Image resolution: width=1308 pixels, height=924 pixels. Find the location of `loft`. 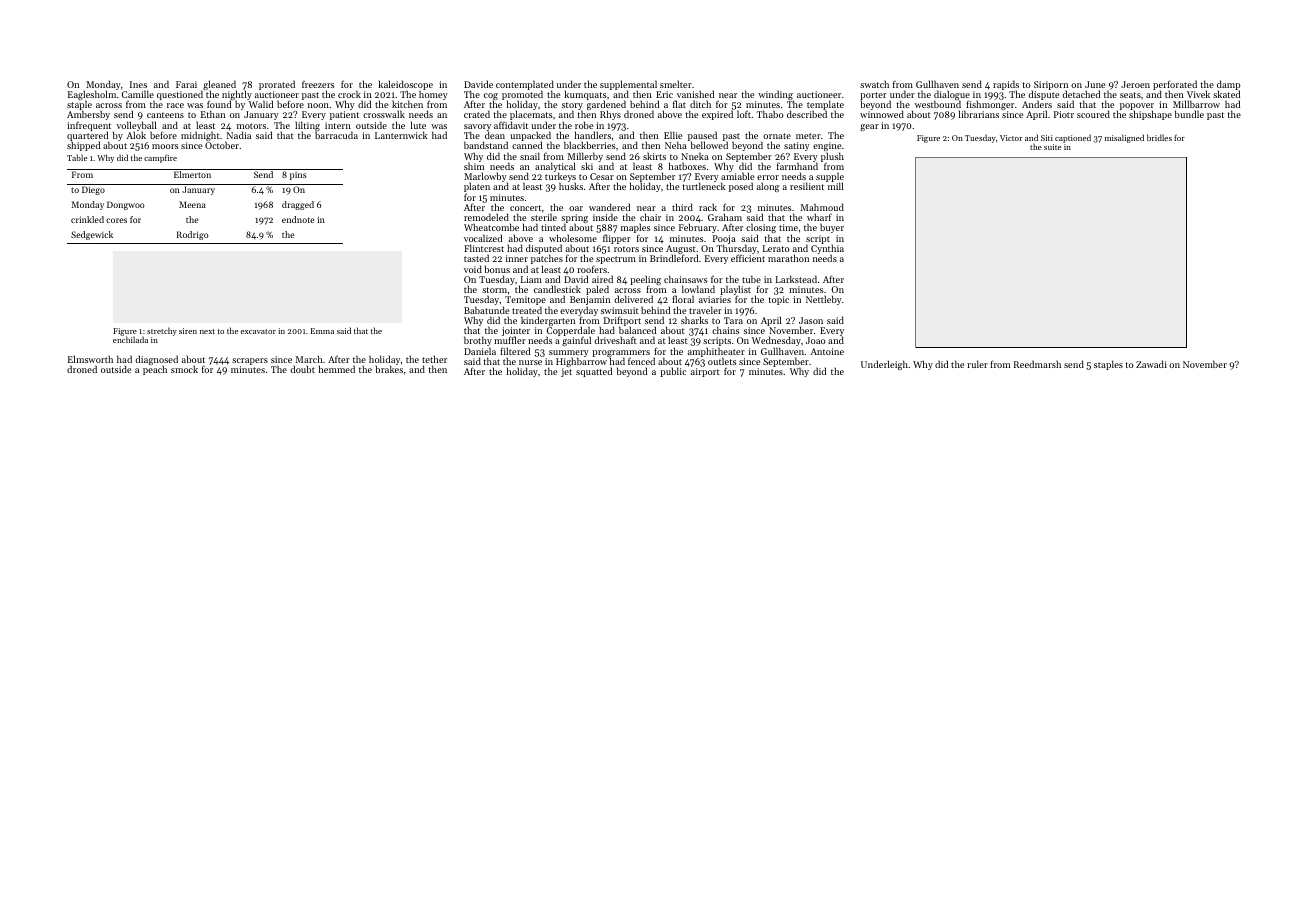

loft is located at coordinates (744, 114).
